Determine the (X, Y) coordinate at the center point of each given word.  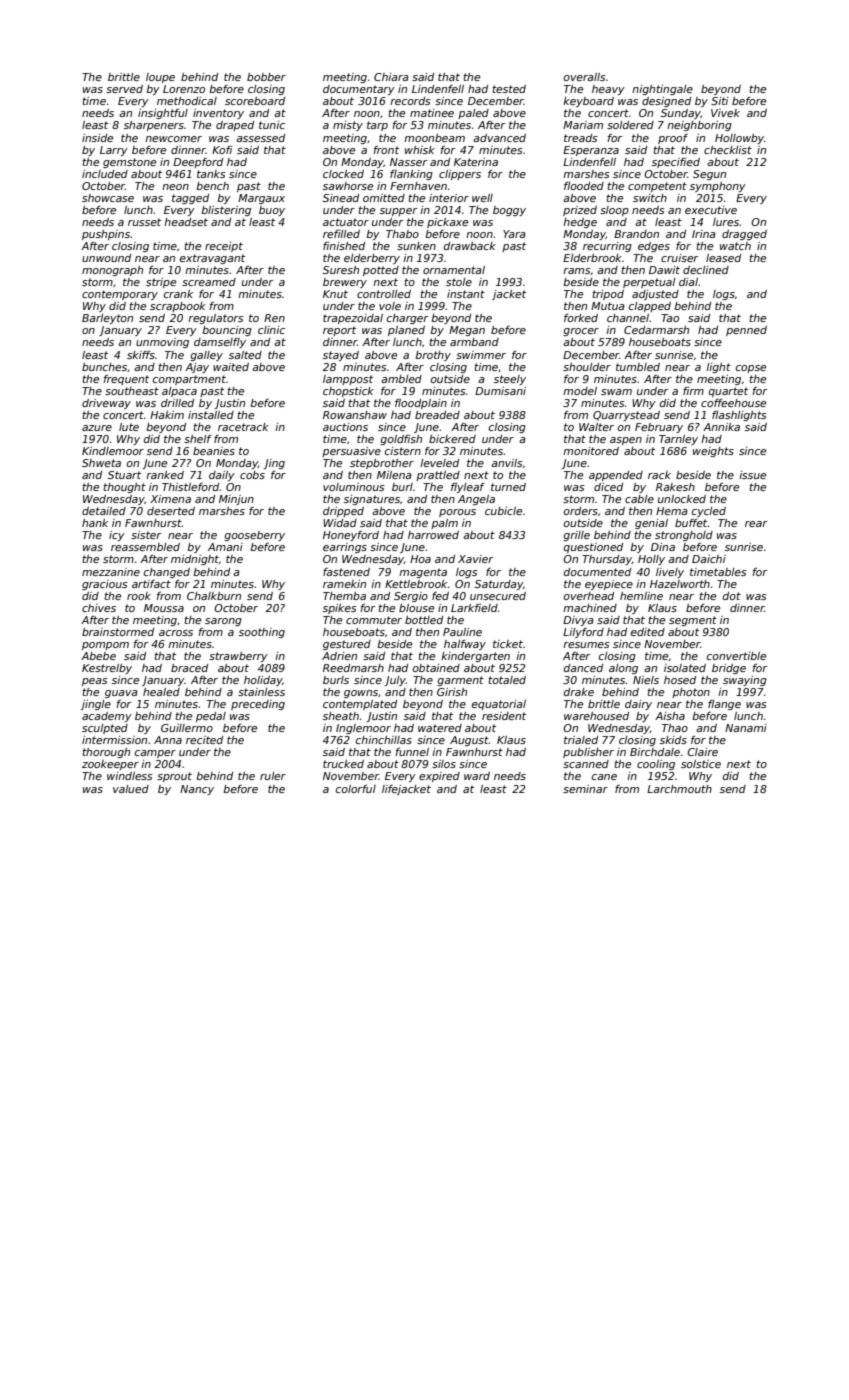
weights (713, 452)
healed (161, 692)
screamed (209, 282)
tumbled (638, 367)
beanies (214, 451)
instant (466, 294)
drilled (177, 403)
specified (676, 163)
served (124, 89)
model (580, 391)
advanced (499, 138)
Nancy (197, 790)
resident (504, 716)
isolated (685, 668)
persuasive (351, 452)
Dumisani (500, 391)
